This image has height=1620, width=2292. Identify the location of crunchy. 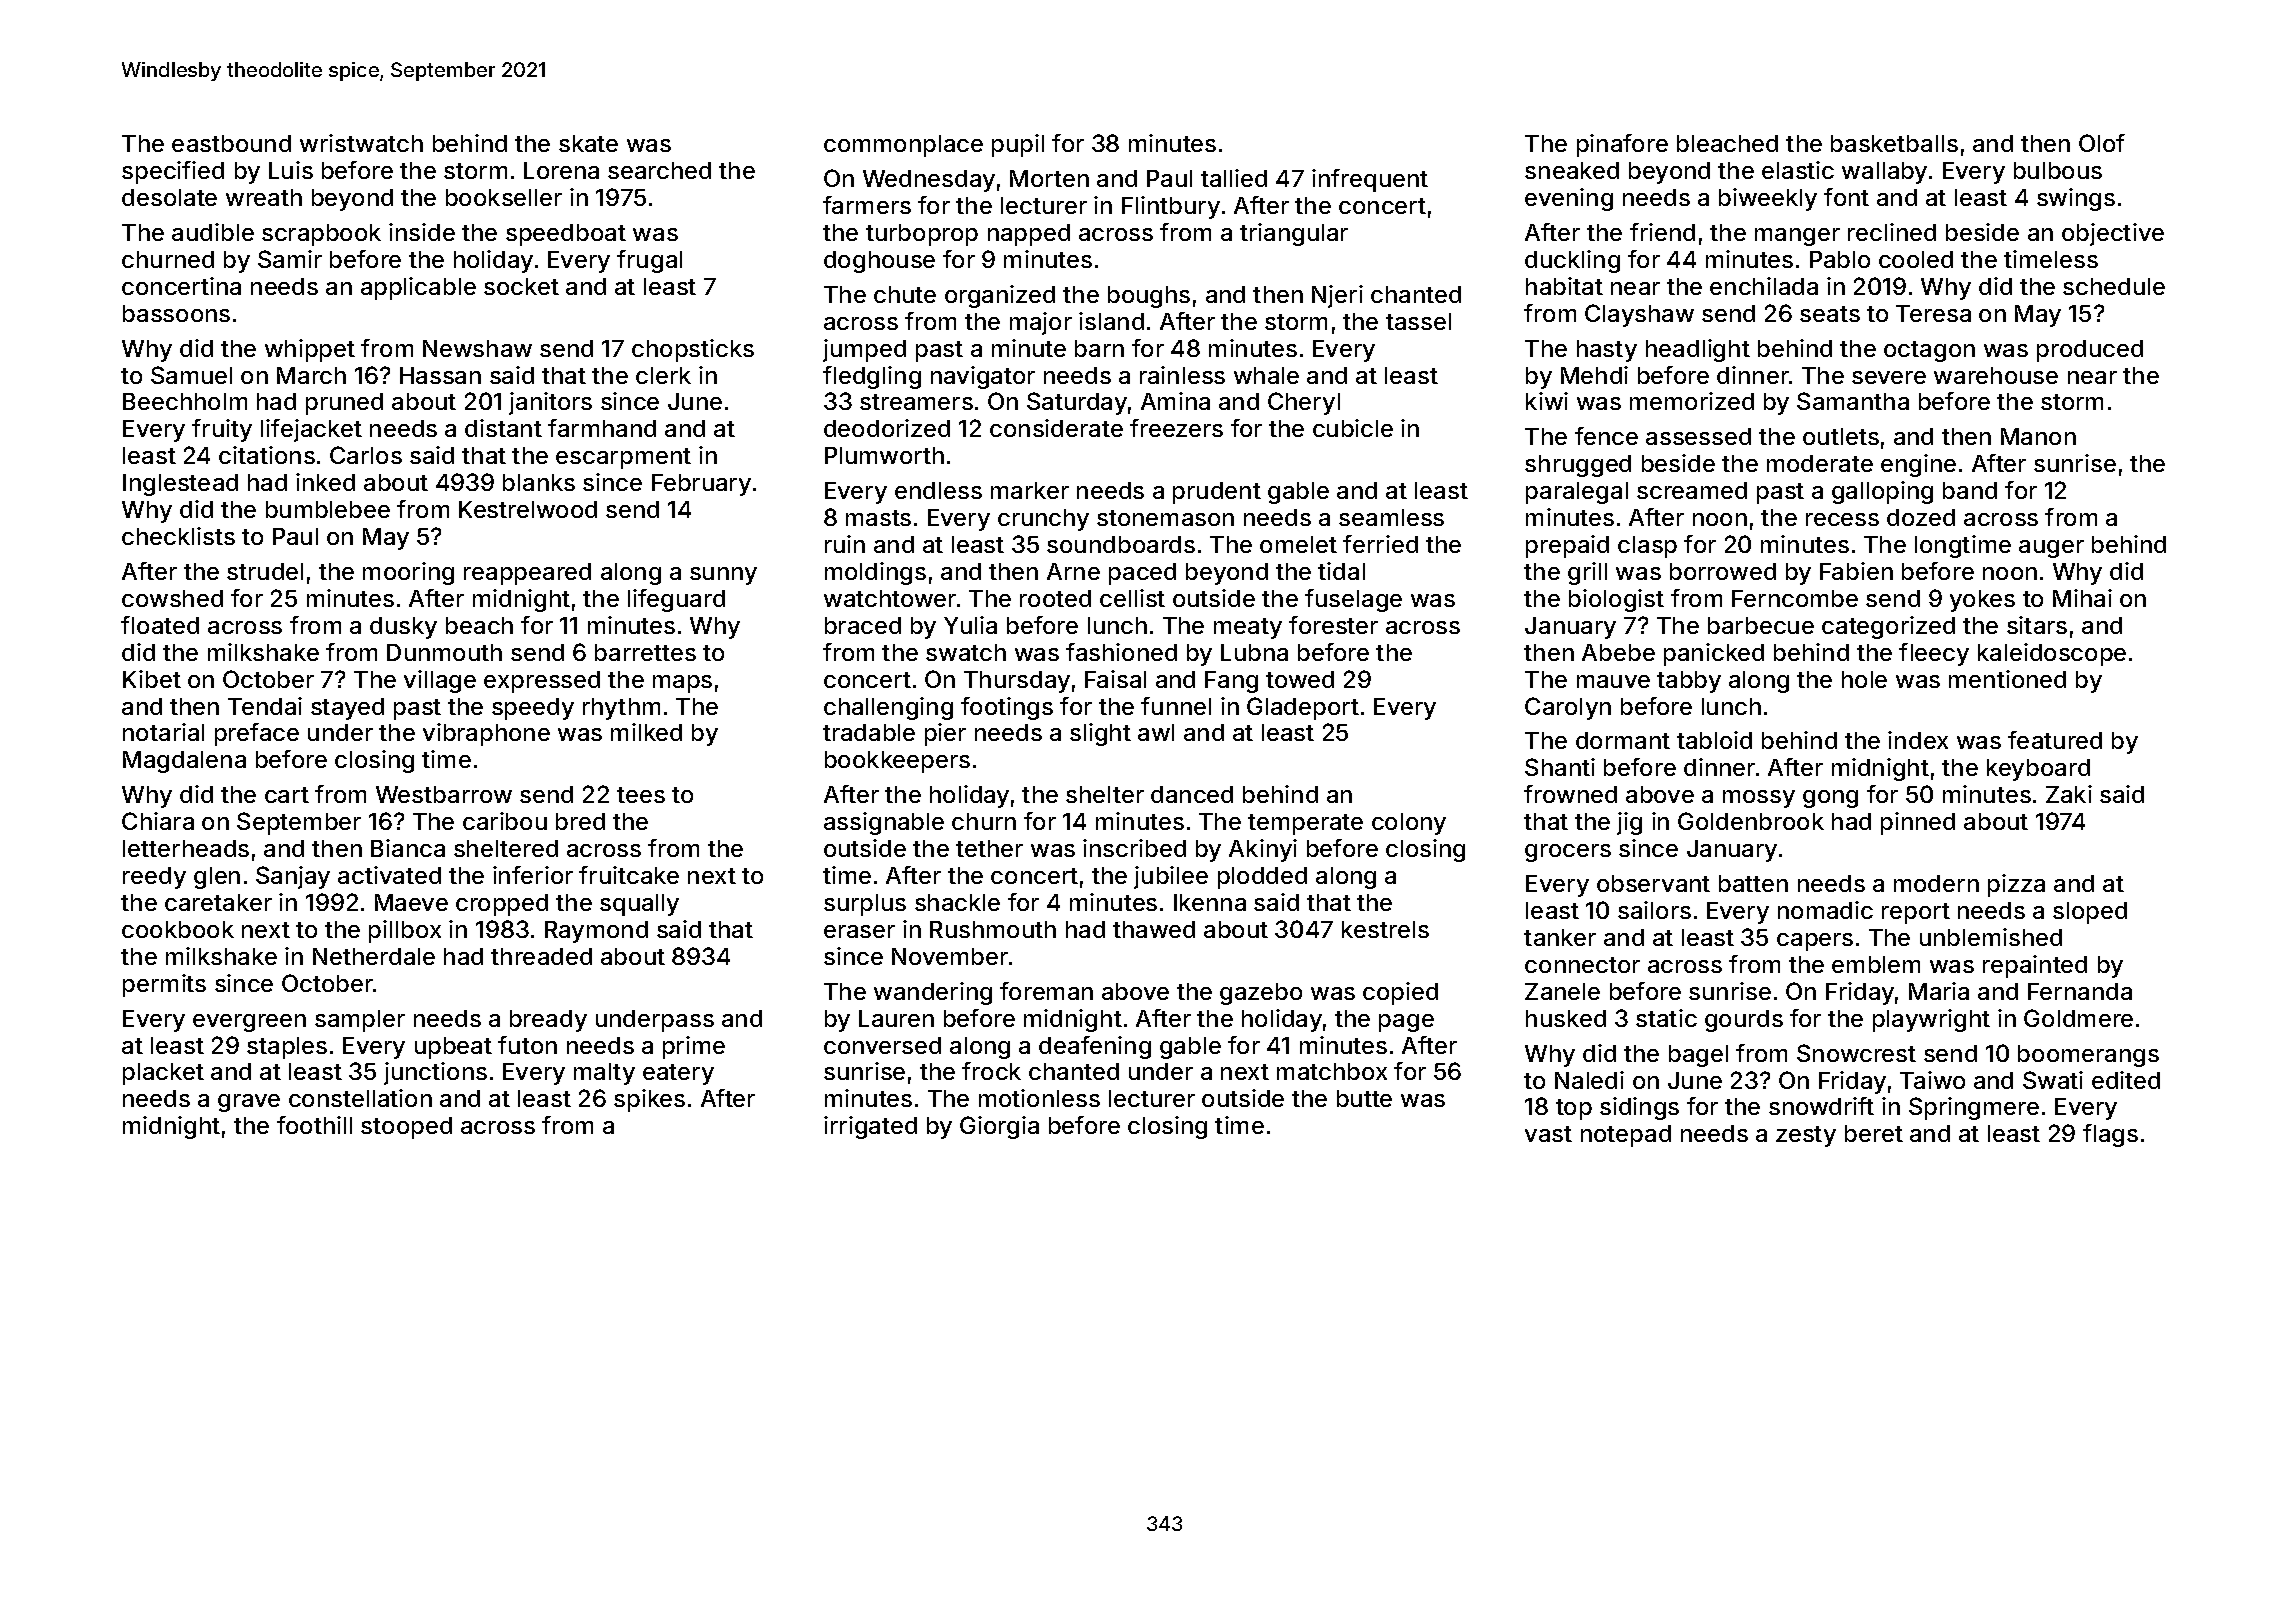
(1043, 520).
